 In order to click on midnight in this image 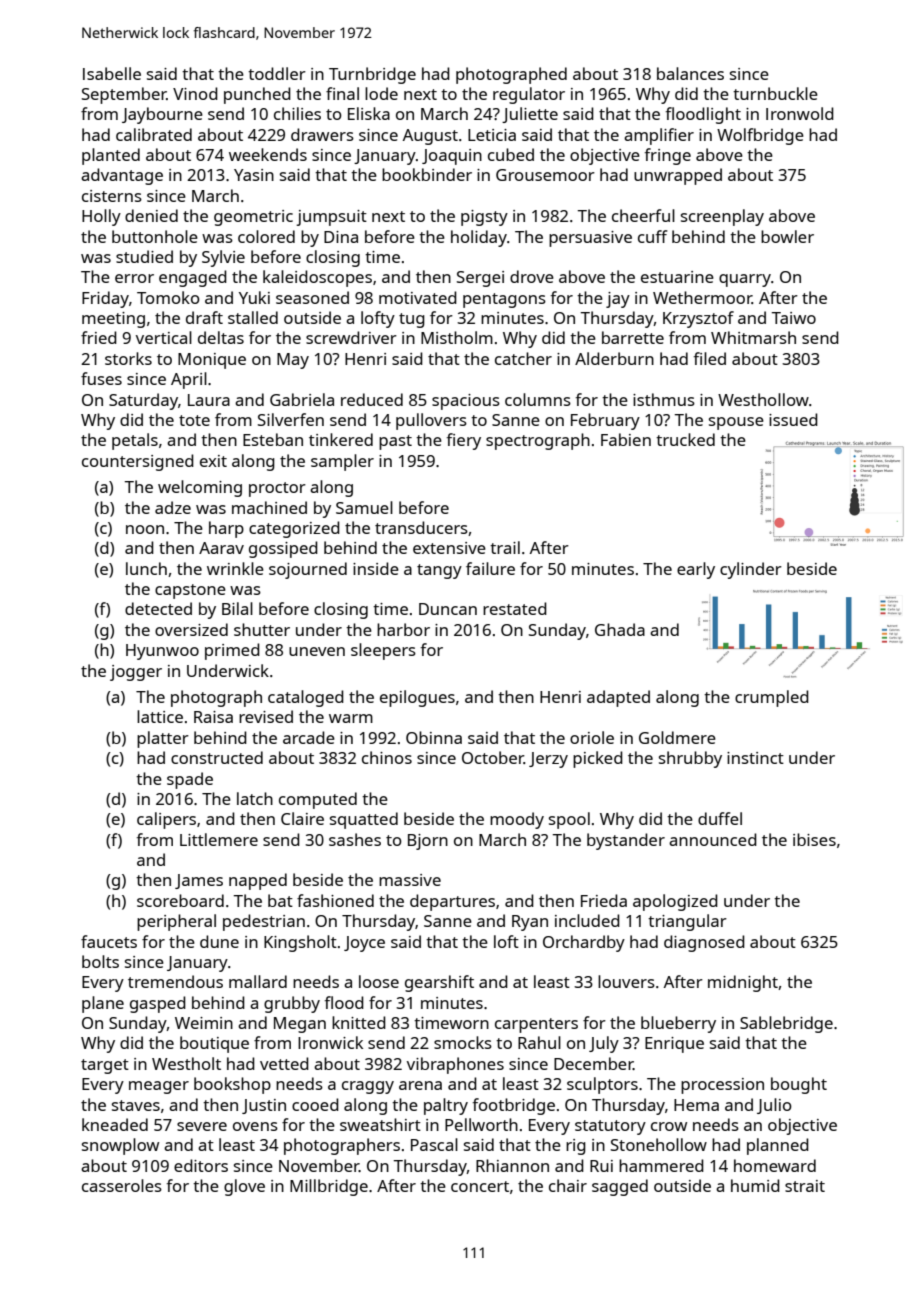, I will do `click(743, 983)`.
